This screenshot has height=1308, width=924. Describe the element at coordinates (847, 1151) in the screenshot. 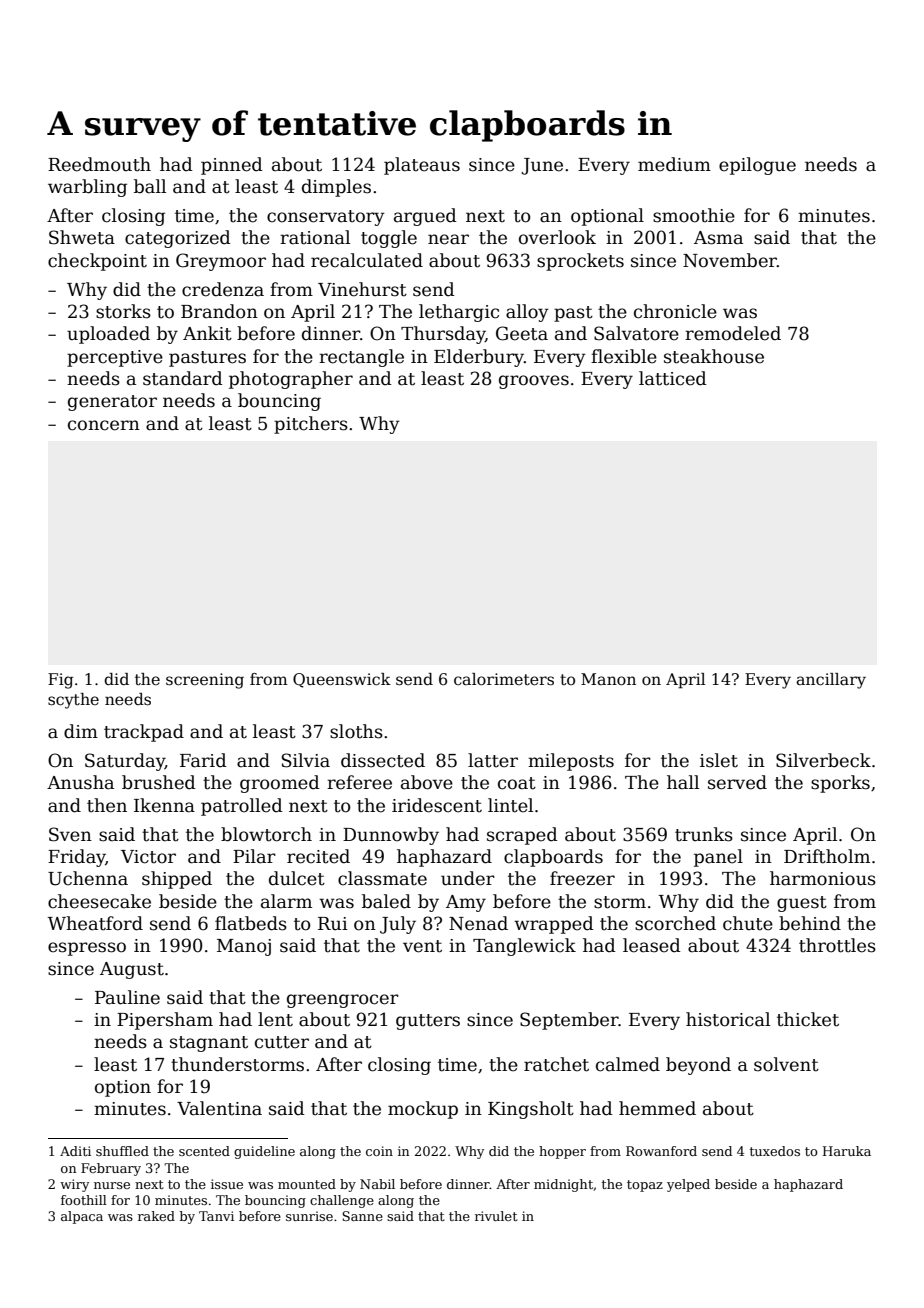

I see `Haruka` at that location.
